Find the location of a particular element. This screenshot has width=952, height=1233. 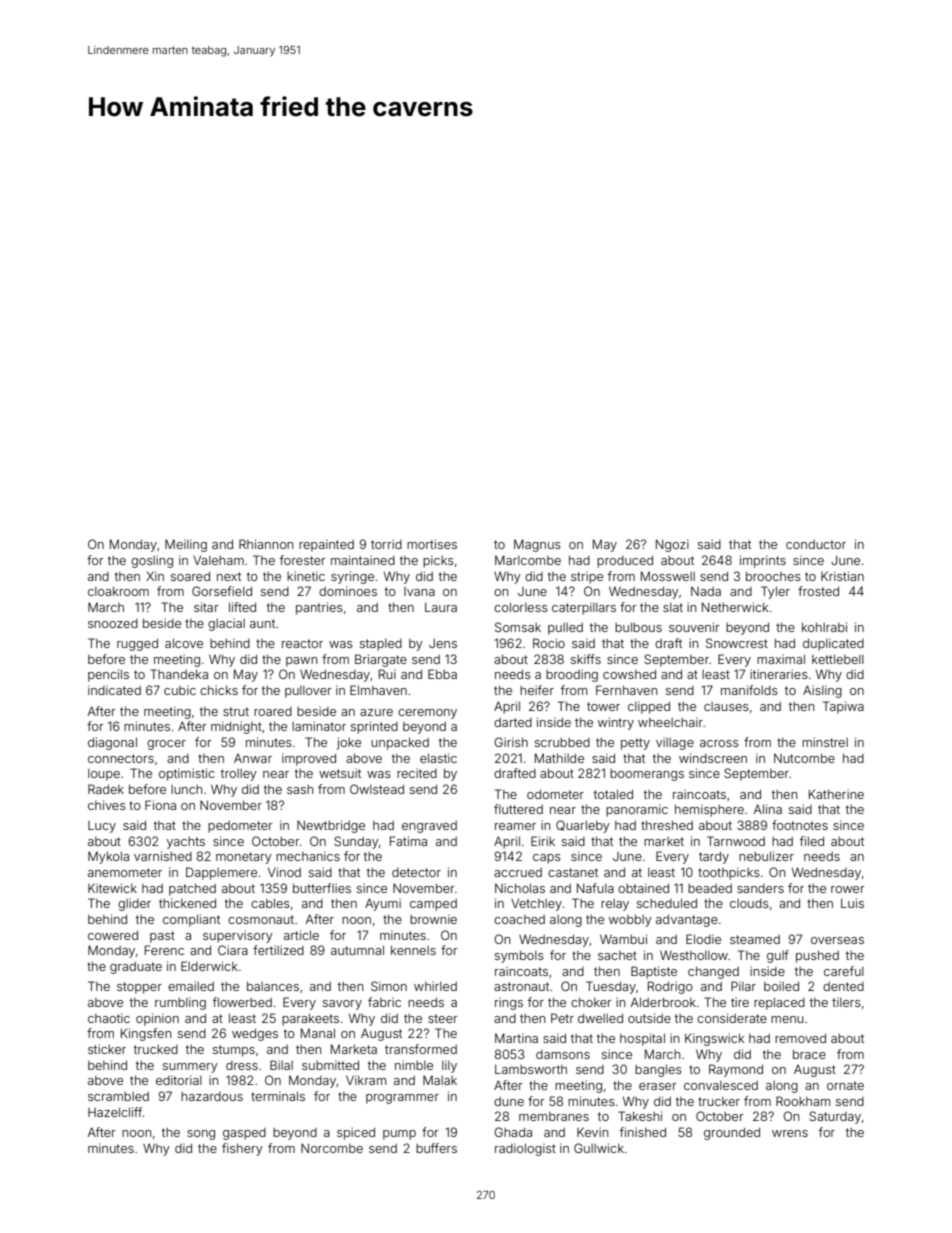

pedometer is located at coordinates (240, 827).
